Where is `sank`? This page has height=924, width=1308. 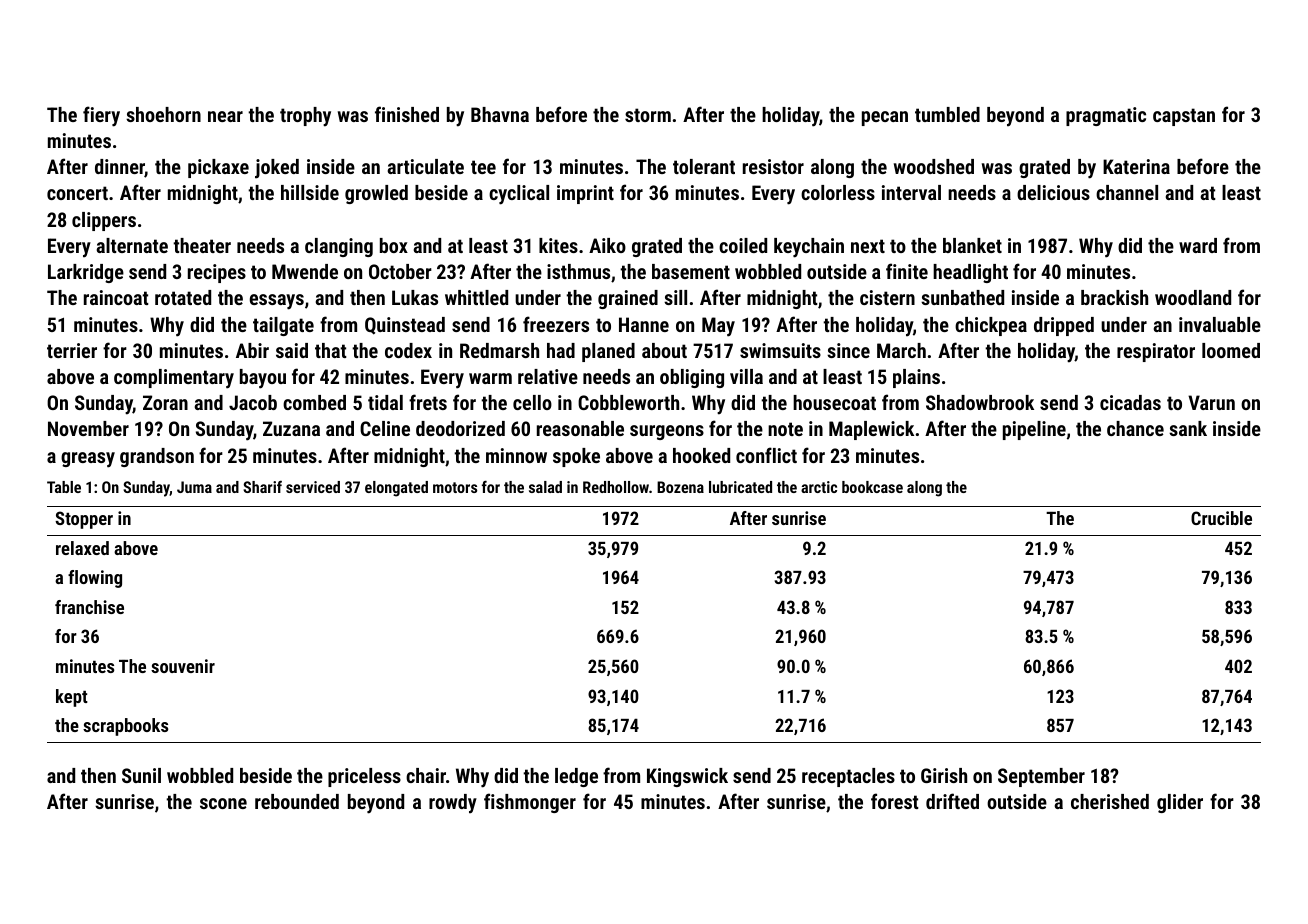
sank is located at coordinates (1188, 428).
